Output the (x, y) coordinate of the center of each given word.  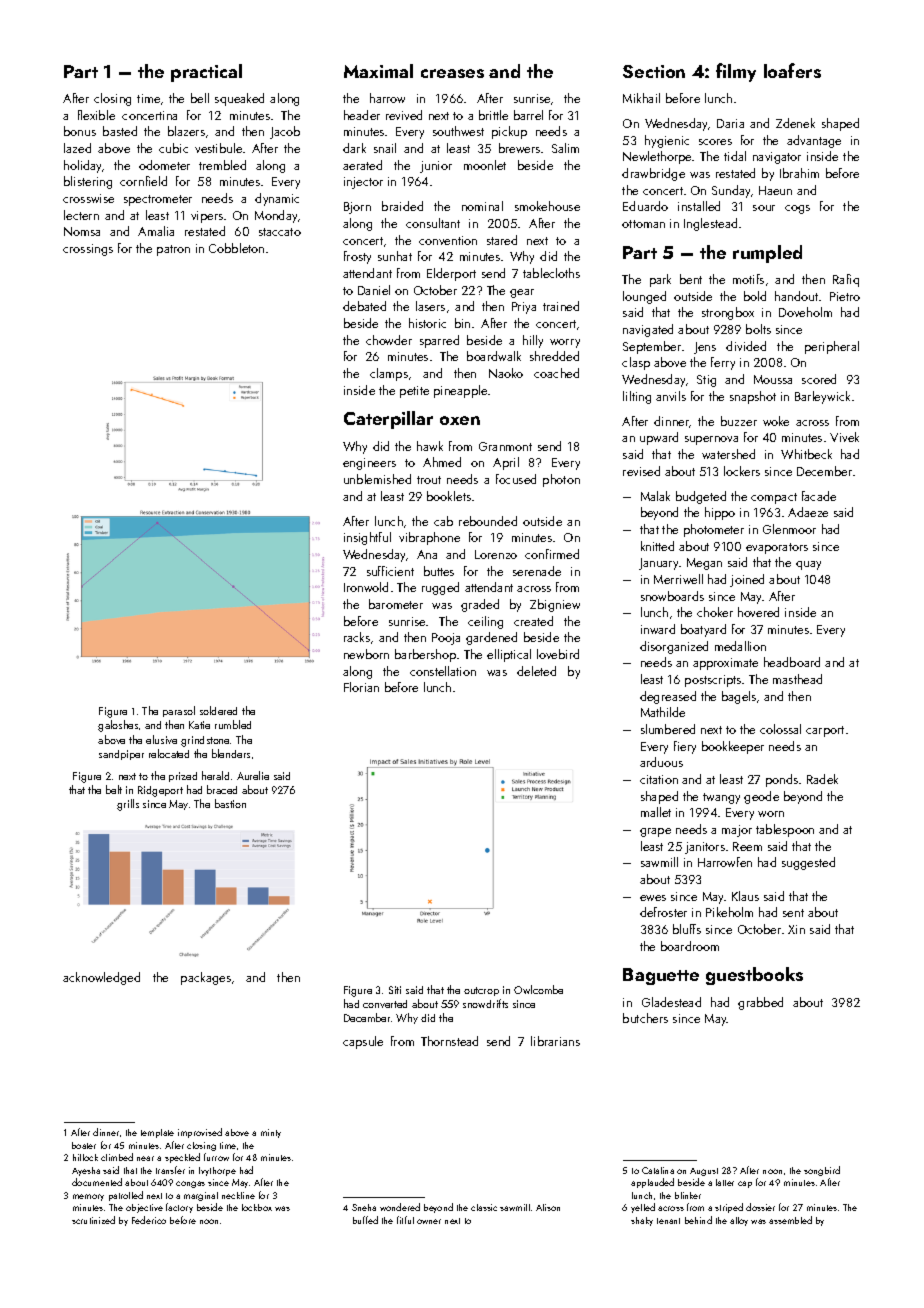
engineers (369, 464)
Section (654, 71)
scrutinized (93, 1220)
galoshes (118, 726)
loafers (792, 70)
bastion (230, 803)
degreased (668, 697)
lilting (637, 397)
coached (556, 373)
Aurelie (253, 775)
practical (206, 73)
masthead (797, 679)
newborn (366, 654)
